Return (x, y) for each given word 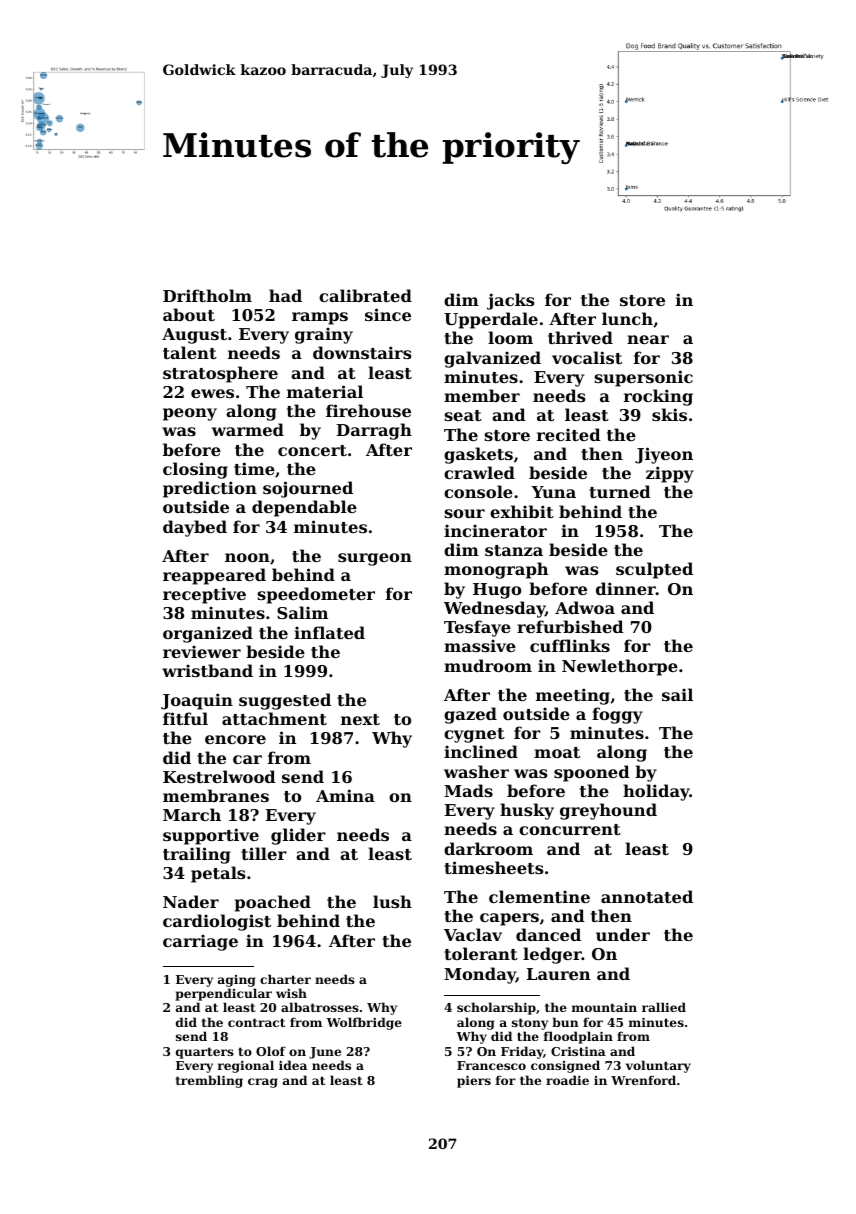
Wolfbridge (364, 1023)
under (623, 934)
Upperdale (491, 320)
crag (263, 1083)
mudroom (488, 665)
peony (190, 414)
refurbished (570, 626)
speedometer (316, 595)
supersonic (644, 378)
